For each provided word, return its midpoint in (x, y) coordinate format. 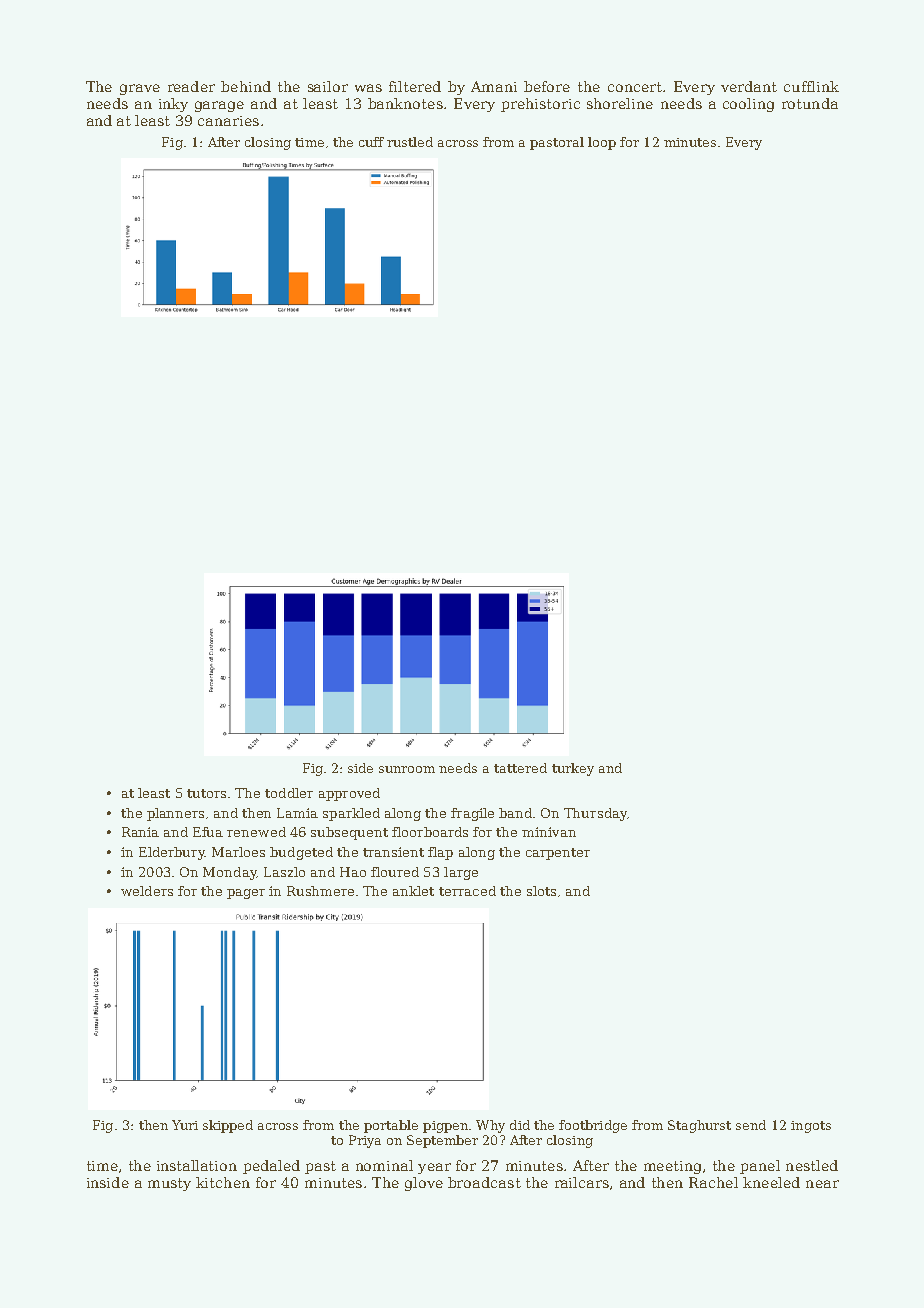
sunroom (407, 769)
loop (602, 143)
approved (349, 794)
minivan (549, 832)
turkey (573, 769)
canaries (228, 121)
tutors (206, 793)
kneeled (771, 1182)
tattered (520, 768)
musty (169, 1184)
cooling (748, 105)
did (520, 1125)
